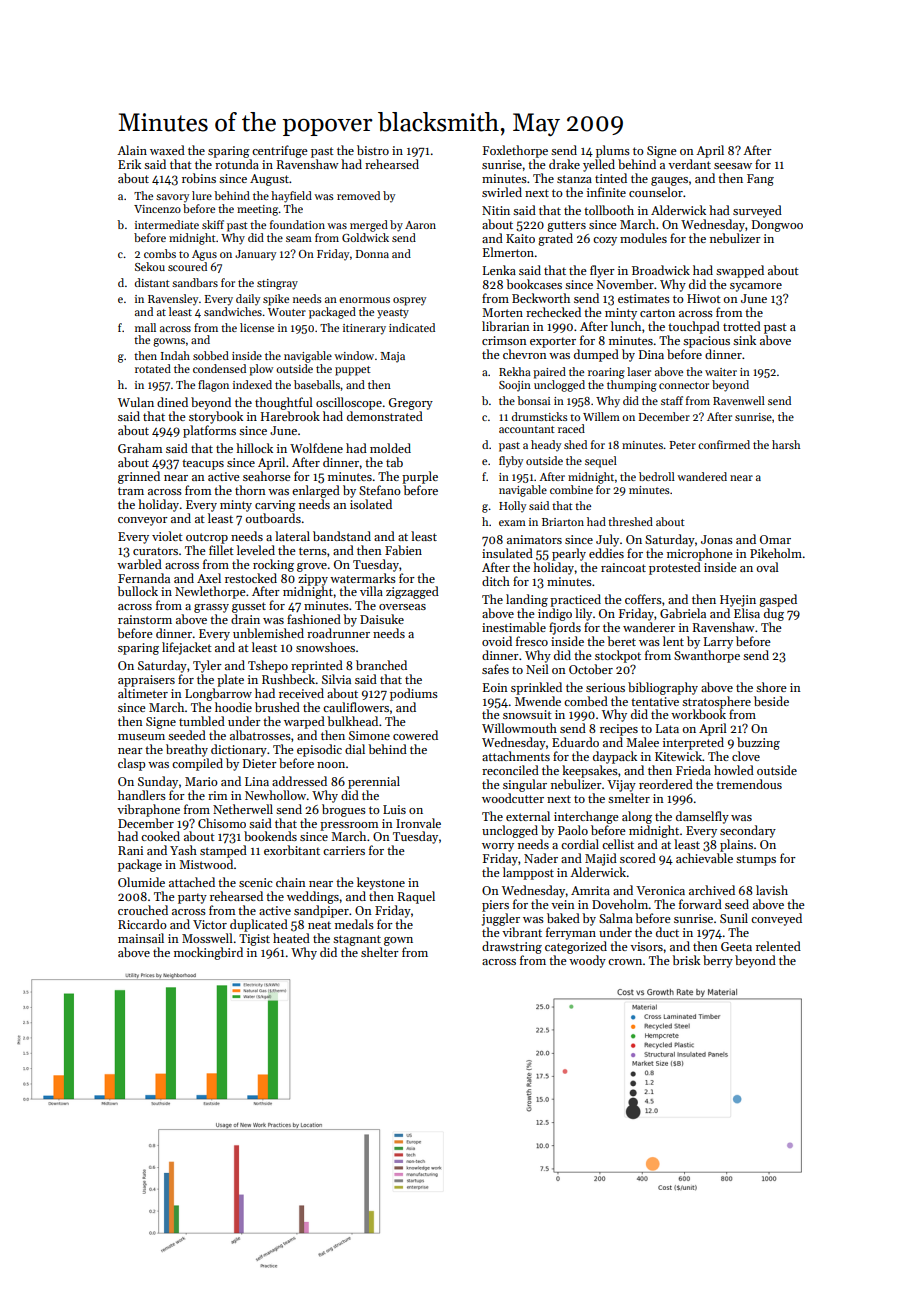  I want to click on grinned, so click(139, 477).
